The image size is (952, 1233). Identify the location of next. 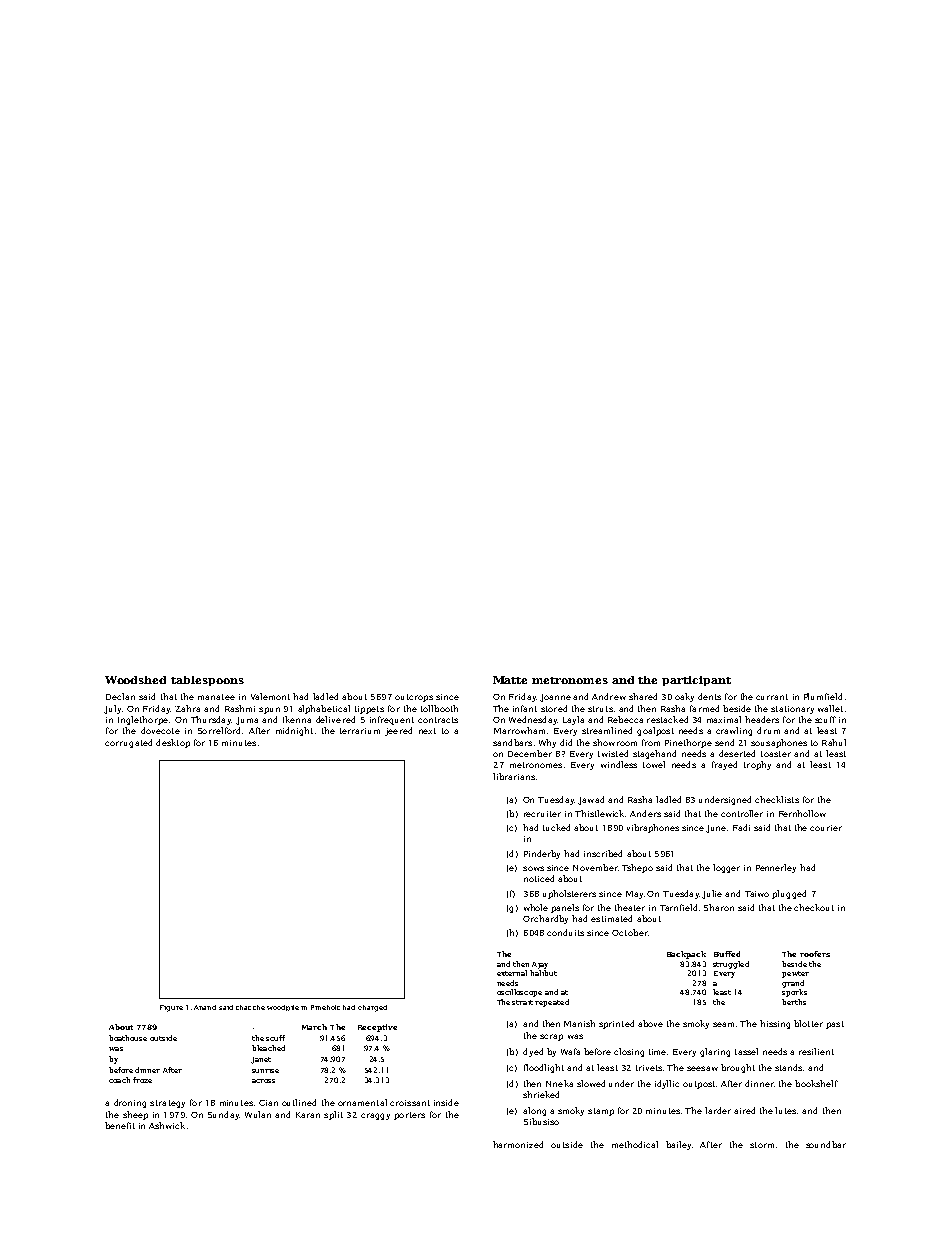
(427, 731).
